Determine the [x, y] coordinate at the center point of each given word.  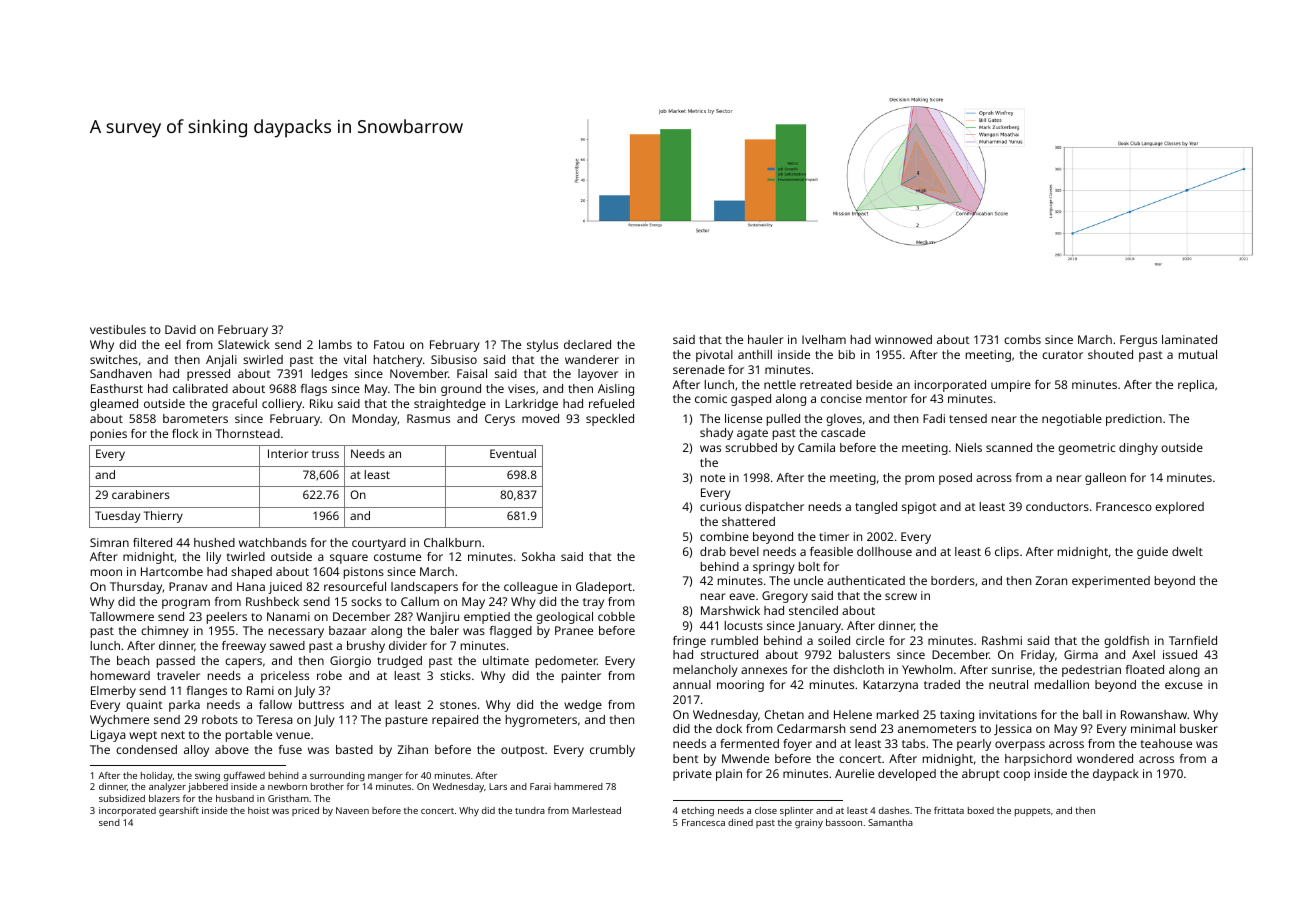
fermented [749, 743]
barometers [195, 418]
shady [716, 434]
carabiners [141, 494]
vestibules [118, 329]
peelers [227, 618]
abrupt [981, 775]
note [713, 478]
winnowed [903, 339]
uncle [808, 580]
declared [587, 344]
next [173, 735]
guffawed [244, 776]
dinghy [1138, 449]
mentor [886, 399]
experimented [1111, 582]
